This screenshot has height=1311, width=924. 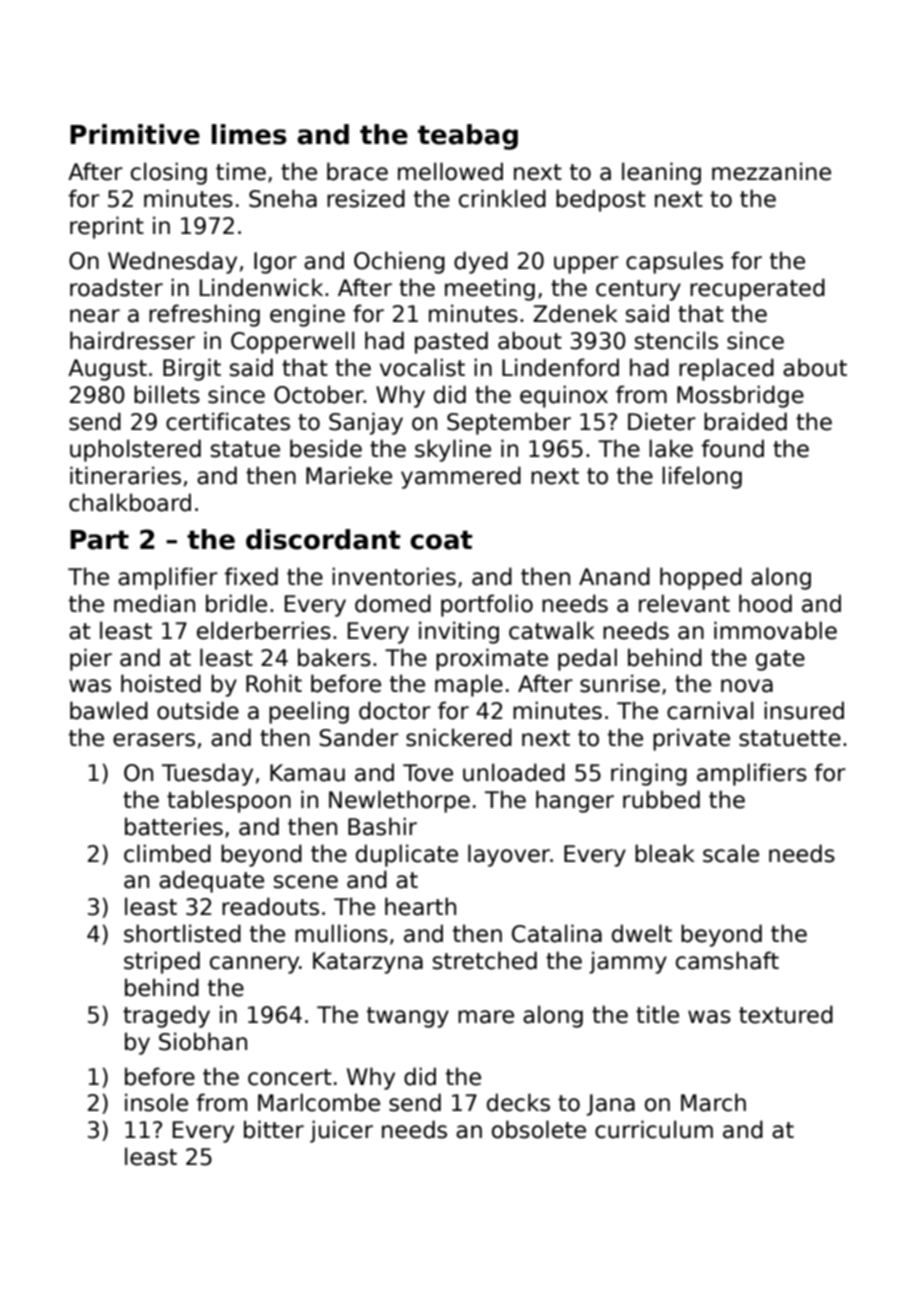 I want to click on curriculum, so click(x=654, y=1129).
